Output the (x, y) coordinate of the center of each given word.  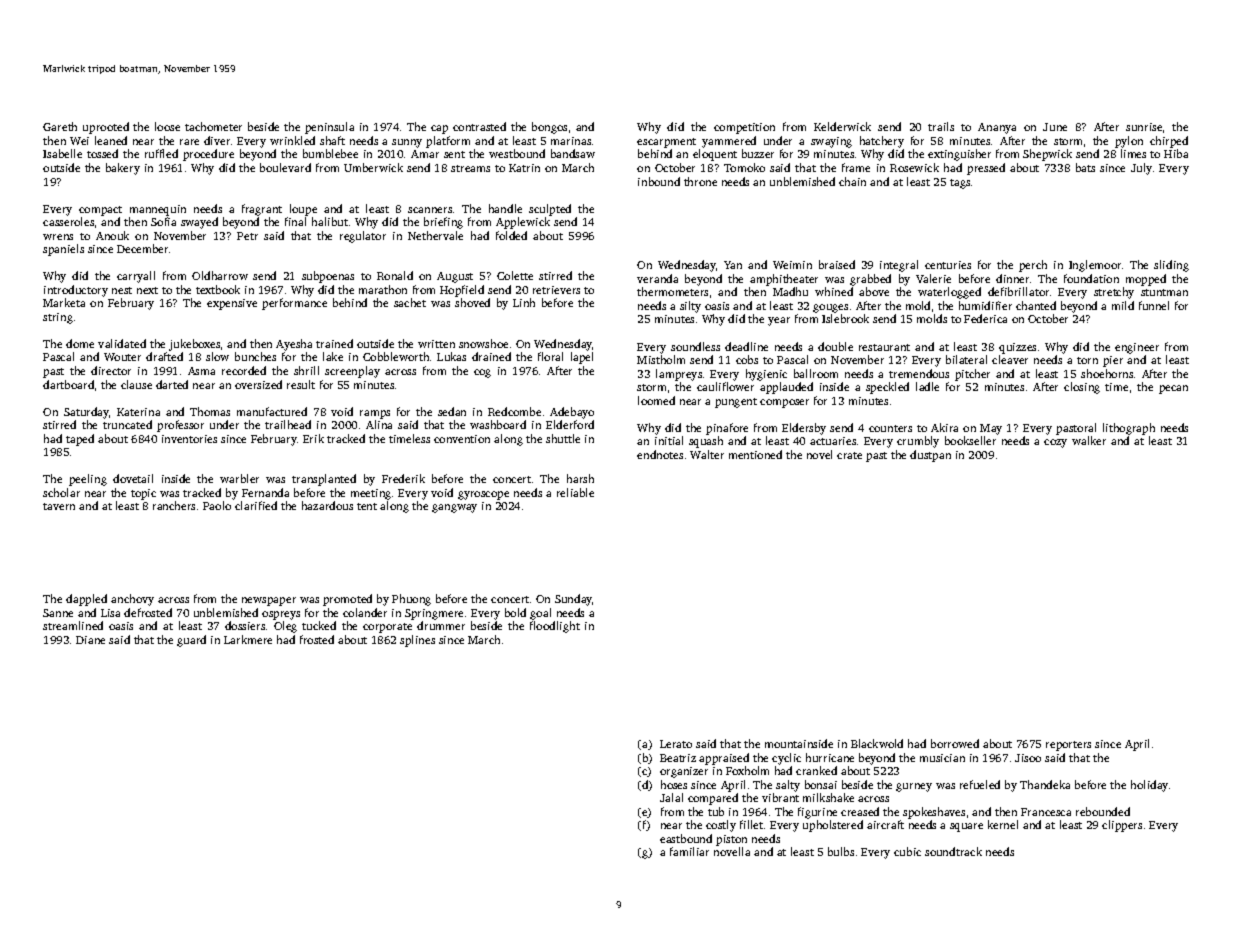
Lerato (676, 744)
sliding (1171, 266)
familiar (689, 851)
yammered (729, 142)
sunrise (1144, 127)
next (147, 290)
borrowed (955, 743)
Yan (733, 265)
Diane (90, 640)
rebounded (1103, 811)
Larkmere (248, 639)
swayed (199, 223)
